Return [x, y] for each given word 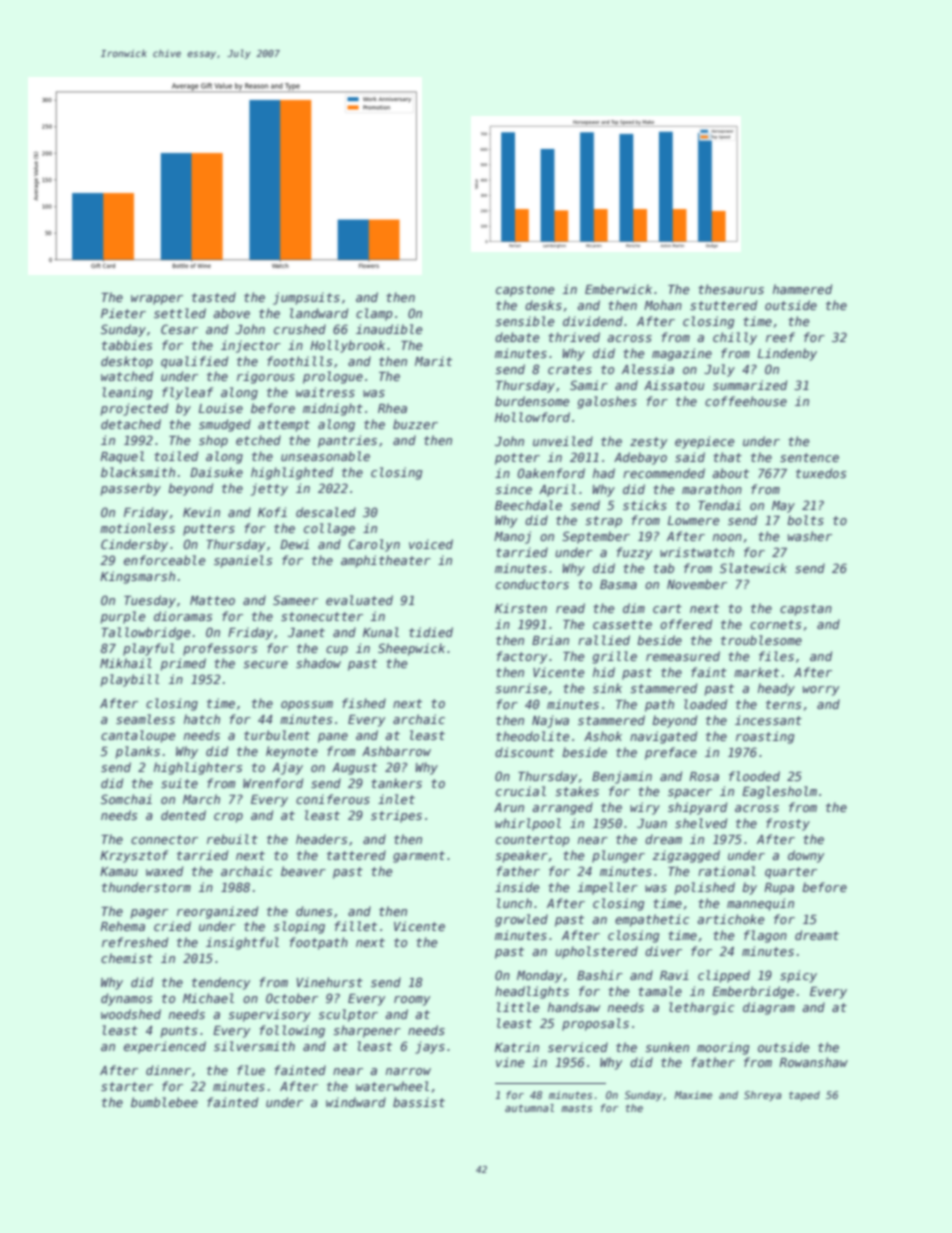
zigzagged [686, 856]
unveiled [563, 441]
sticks [645, 505]
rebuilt [232, 839]
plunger [618, 856]
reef [780, 337]
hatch [202, 719]
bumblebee [164, 1102]
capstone [525, 291]
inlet [396, 799]
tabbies [127, 345]
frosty [788, 824]
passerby [130, 489]
